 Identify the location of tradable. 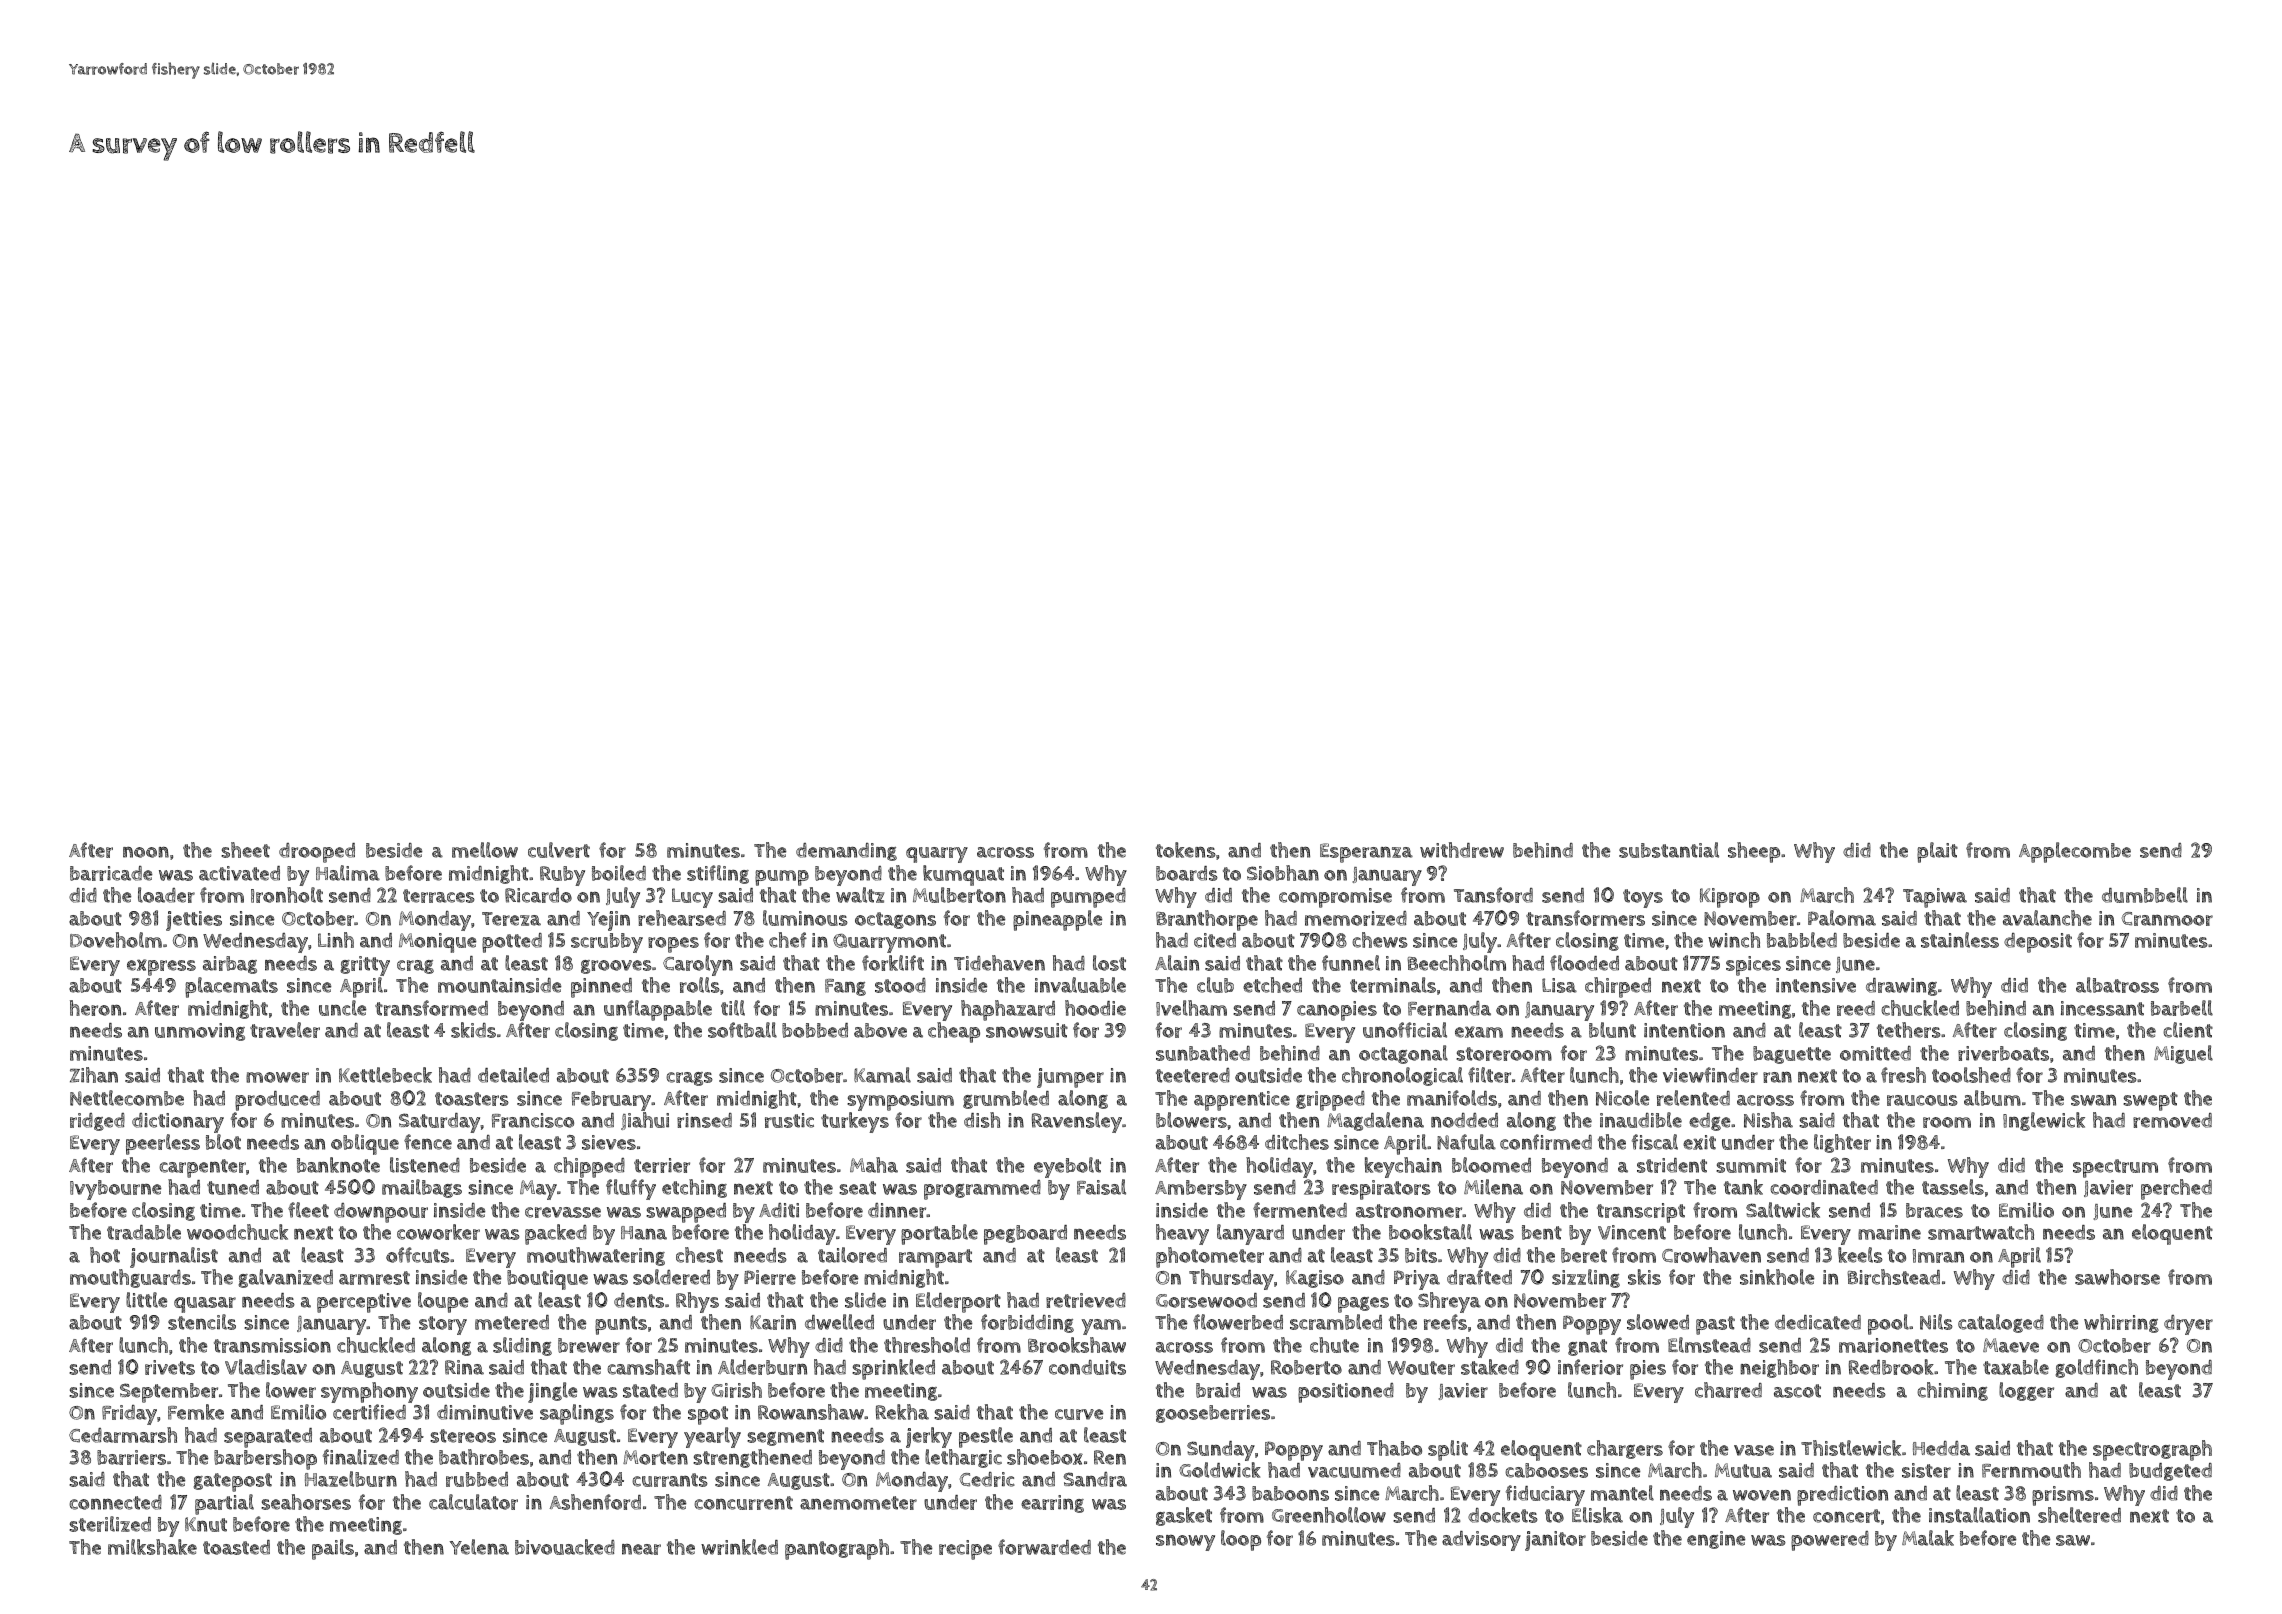
(144, 1232).
